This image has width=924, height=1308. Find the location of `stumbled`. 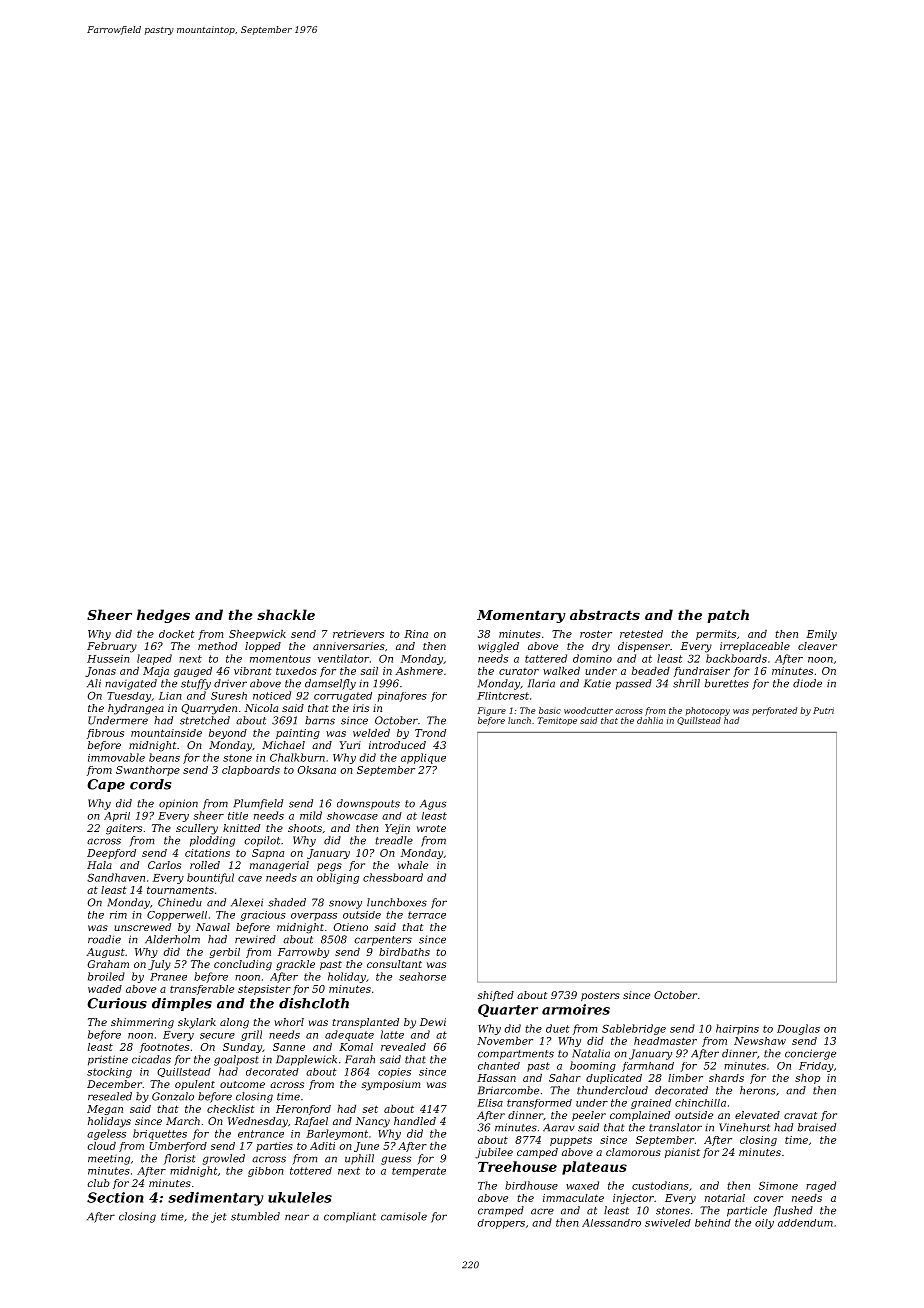

stumbled is located at coordinates (255, 1216).
